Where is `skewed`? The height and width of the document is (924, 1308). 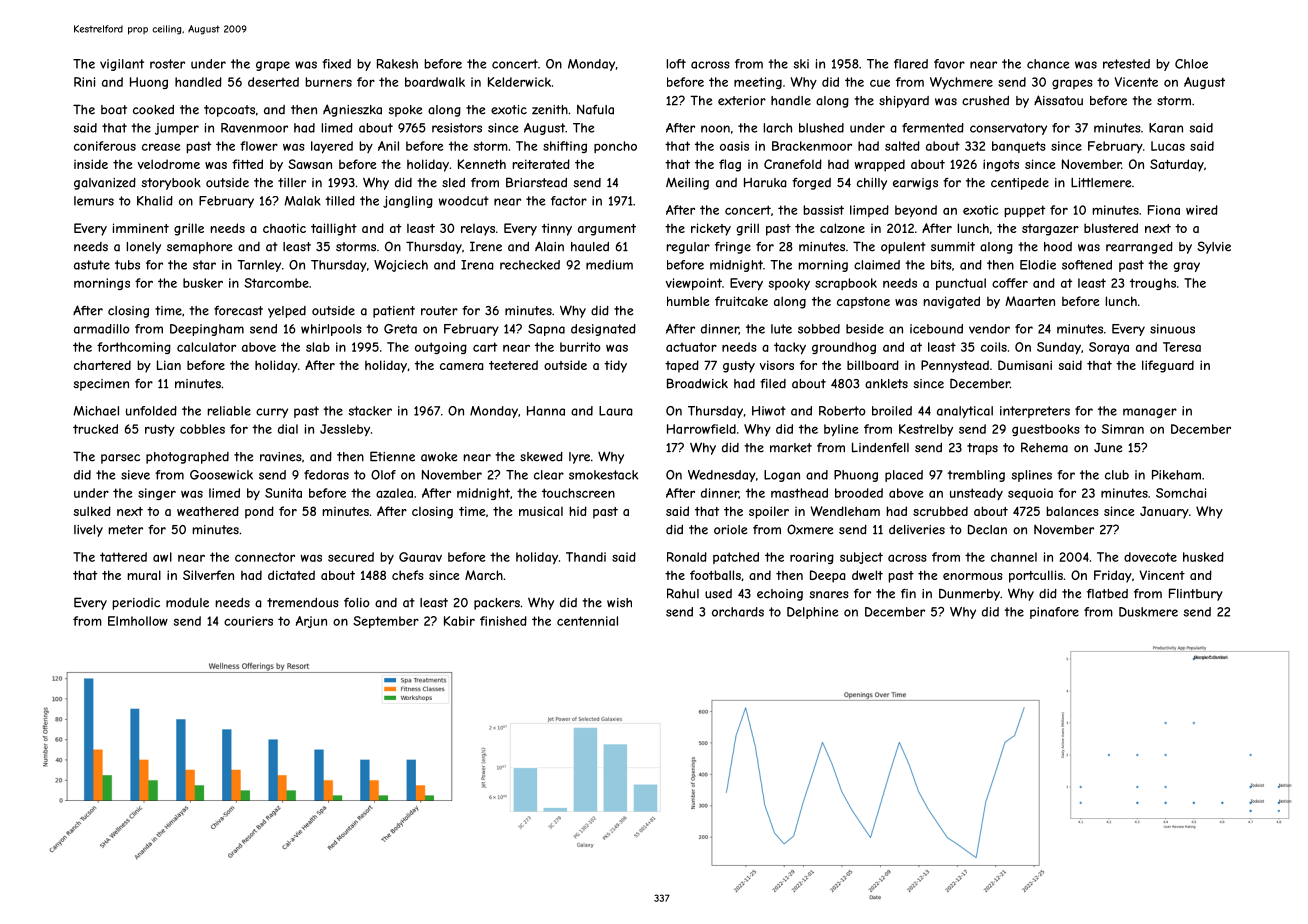
skewed is located at coordinates (541, 457).
